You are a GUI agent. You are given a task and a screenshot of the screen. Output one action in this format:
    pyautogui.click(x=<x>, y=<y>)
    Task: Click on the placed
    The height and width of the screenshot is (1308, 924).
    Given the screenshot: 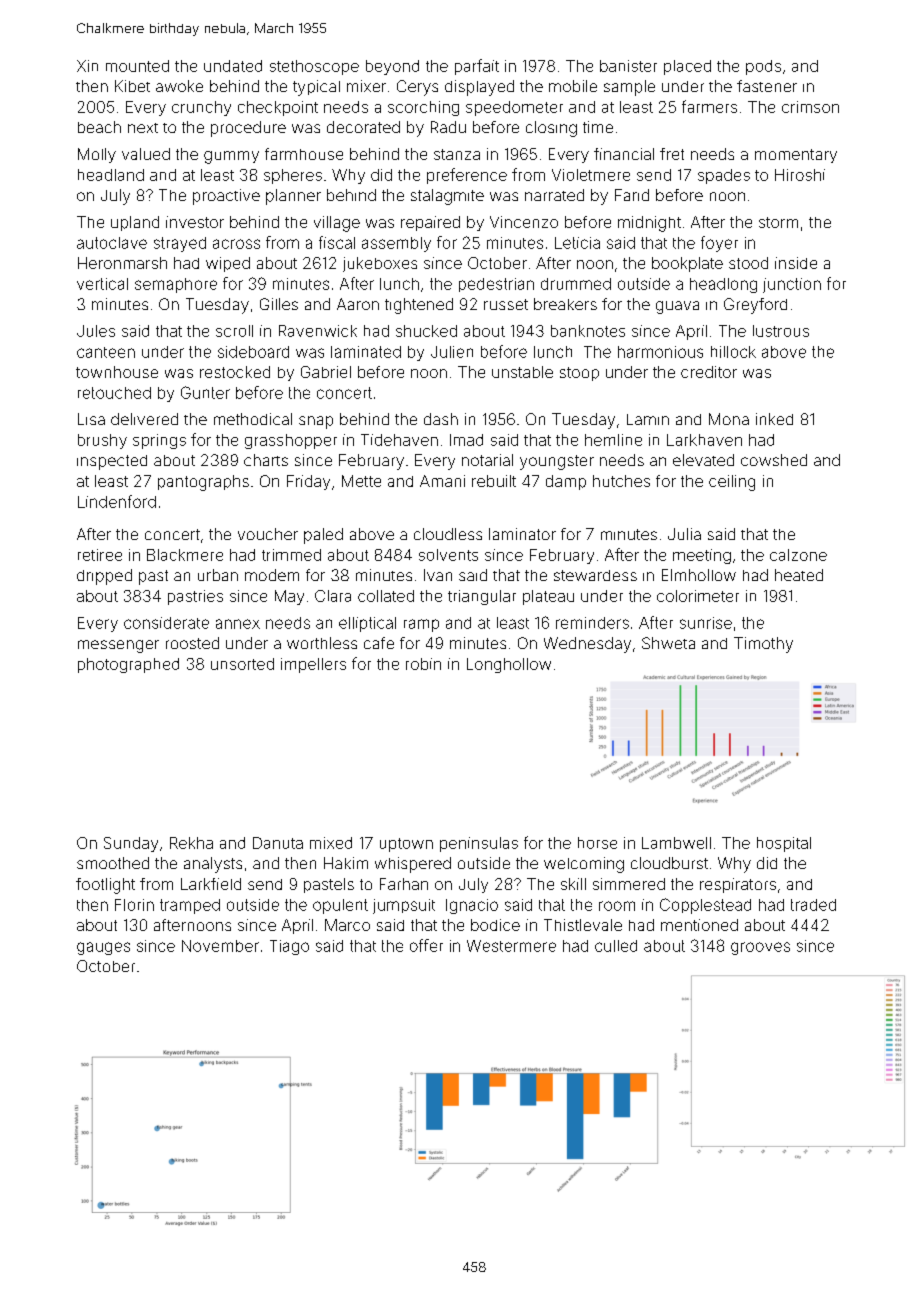 What is the action you would take?
    pyautogui.click(x=687, y=67)
